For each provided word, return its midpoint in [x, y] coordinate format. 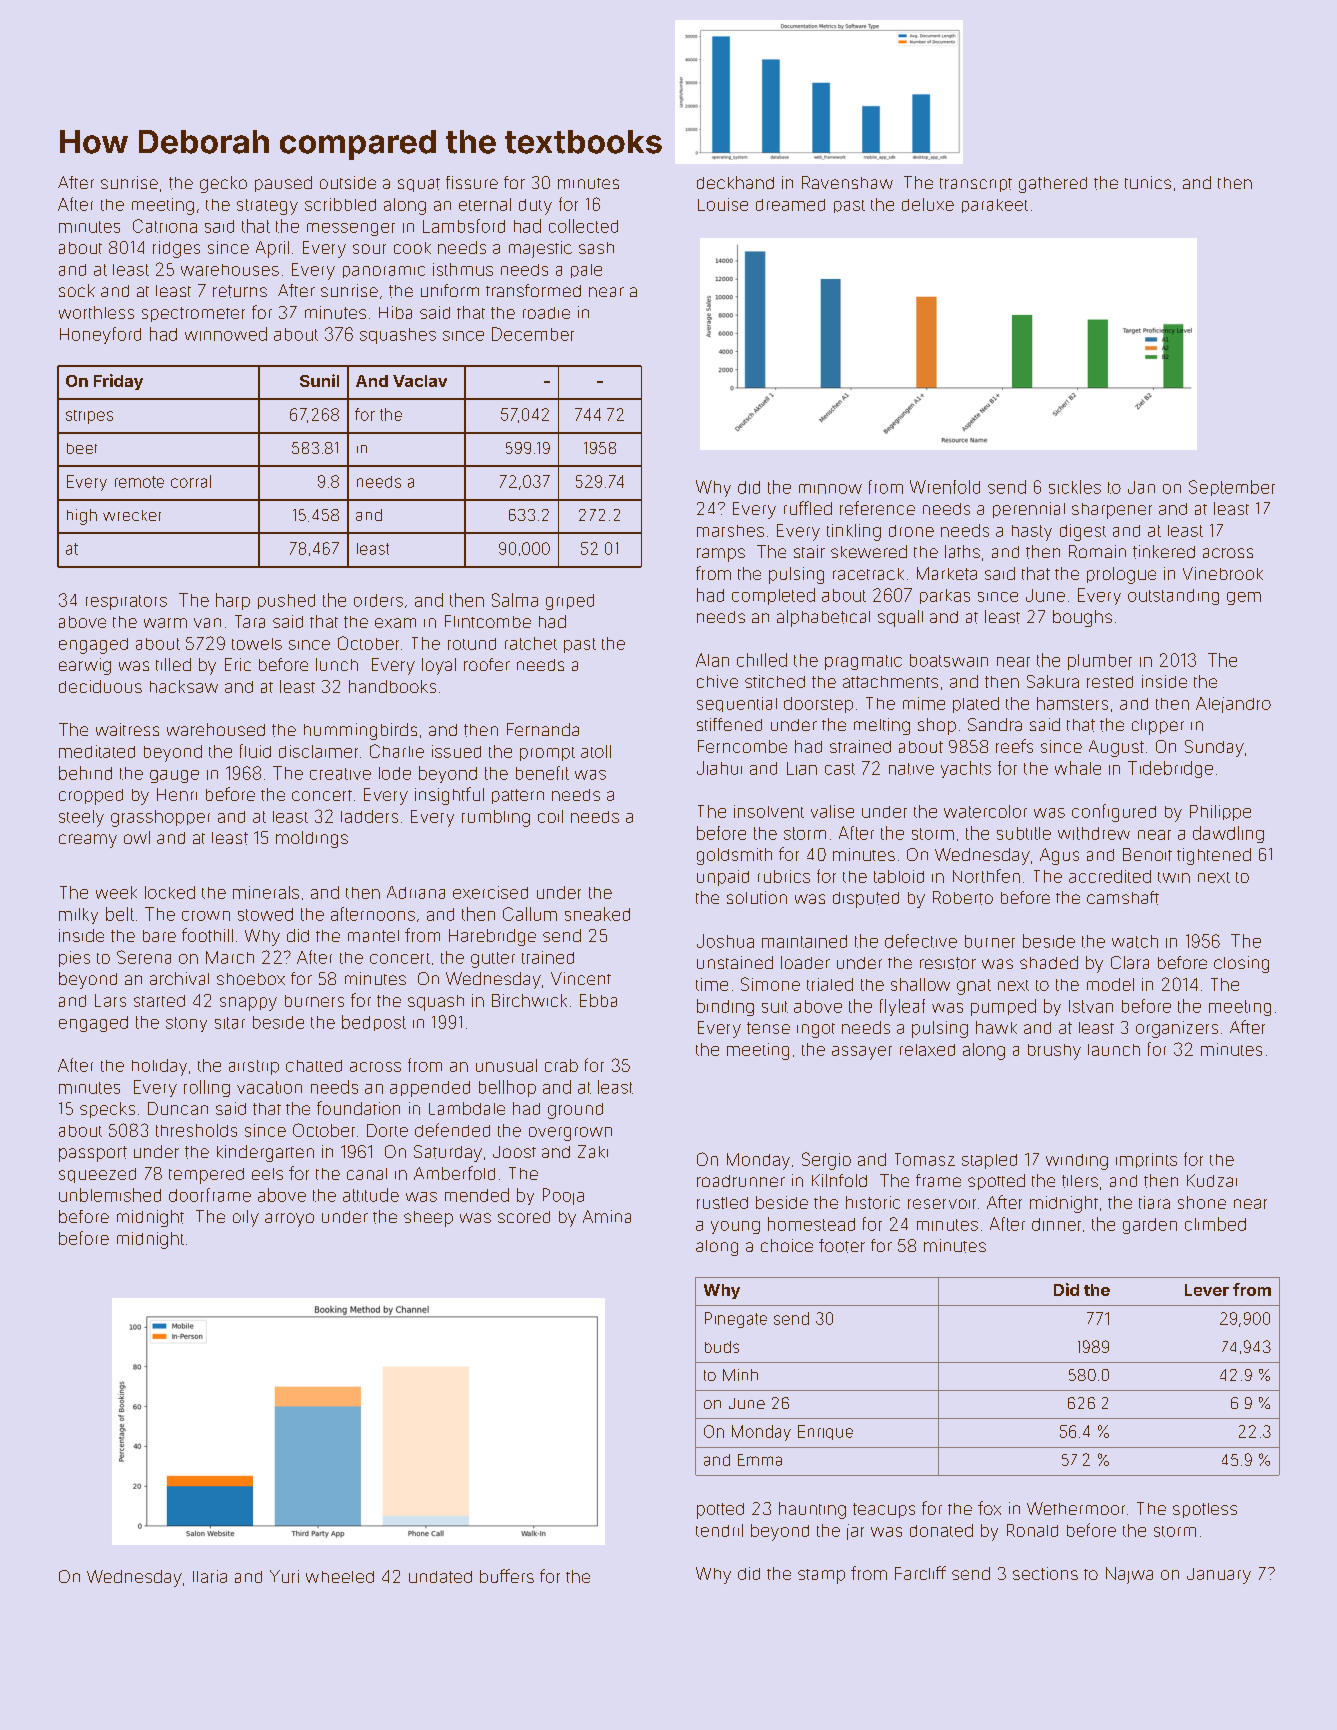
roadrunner [741, 1181]
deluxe [928, 204]
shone [1202, 1202]
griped [570, 602]
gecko [223, 184]
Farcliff [920, 1573]
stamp [821, 1576]
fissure [472, 182]
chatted [314, 1066]
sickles [1075, 487]
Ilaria [210, 1576]
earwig [85, 666]
